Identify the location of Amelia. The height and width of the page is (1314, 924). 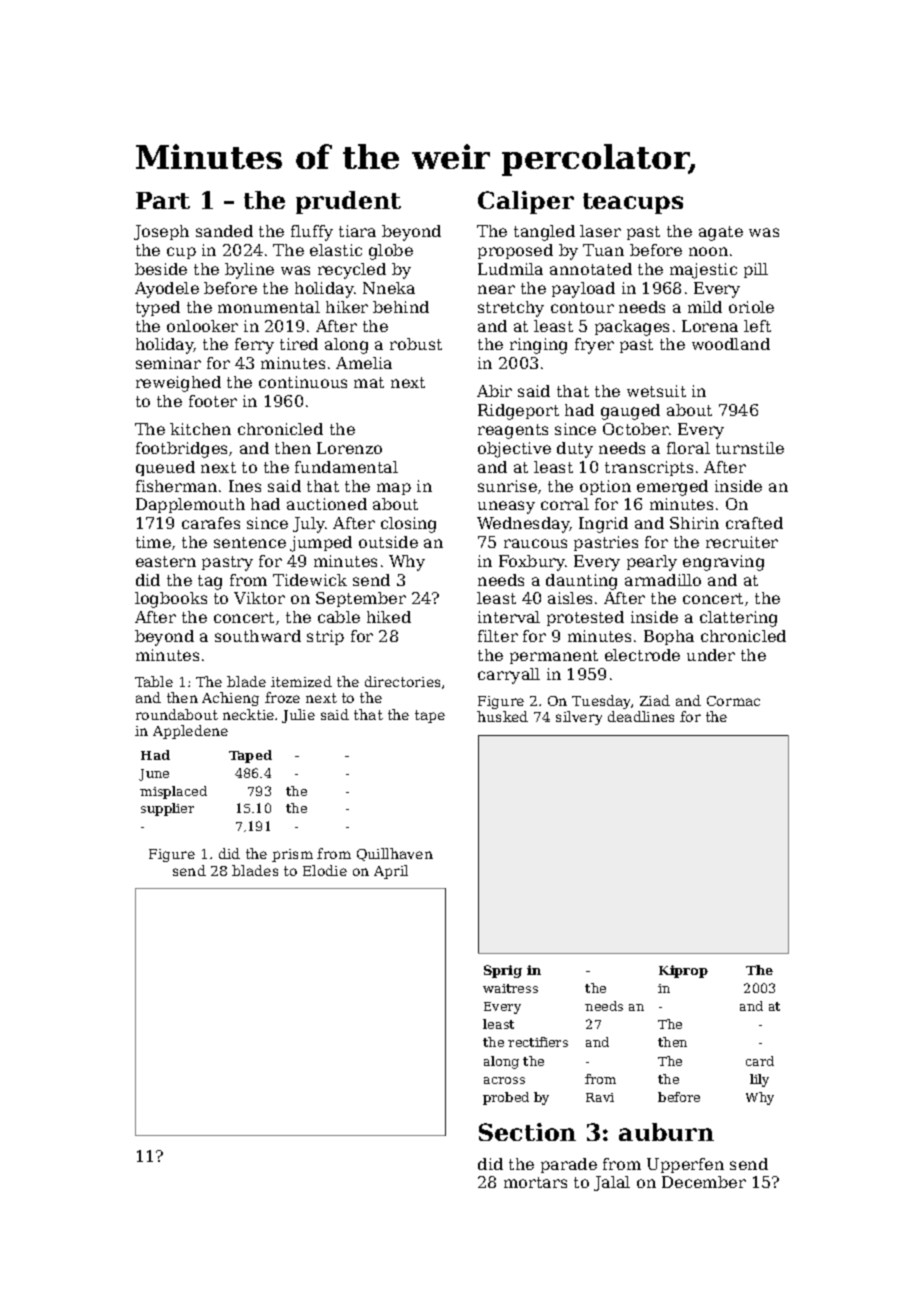
(364, 363).
